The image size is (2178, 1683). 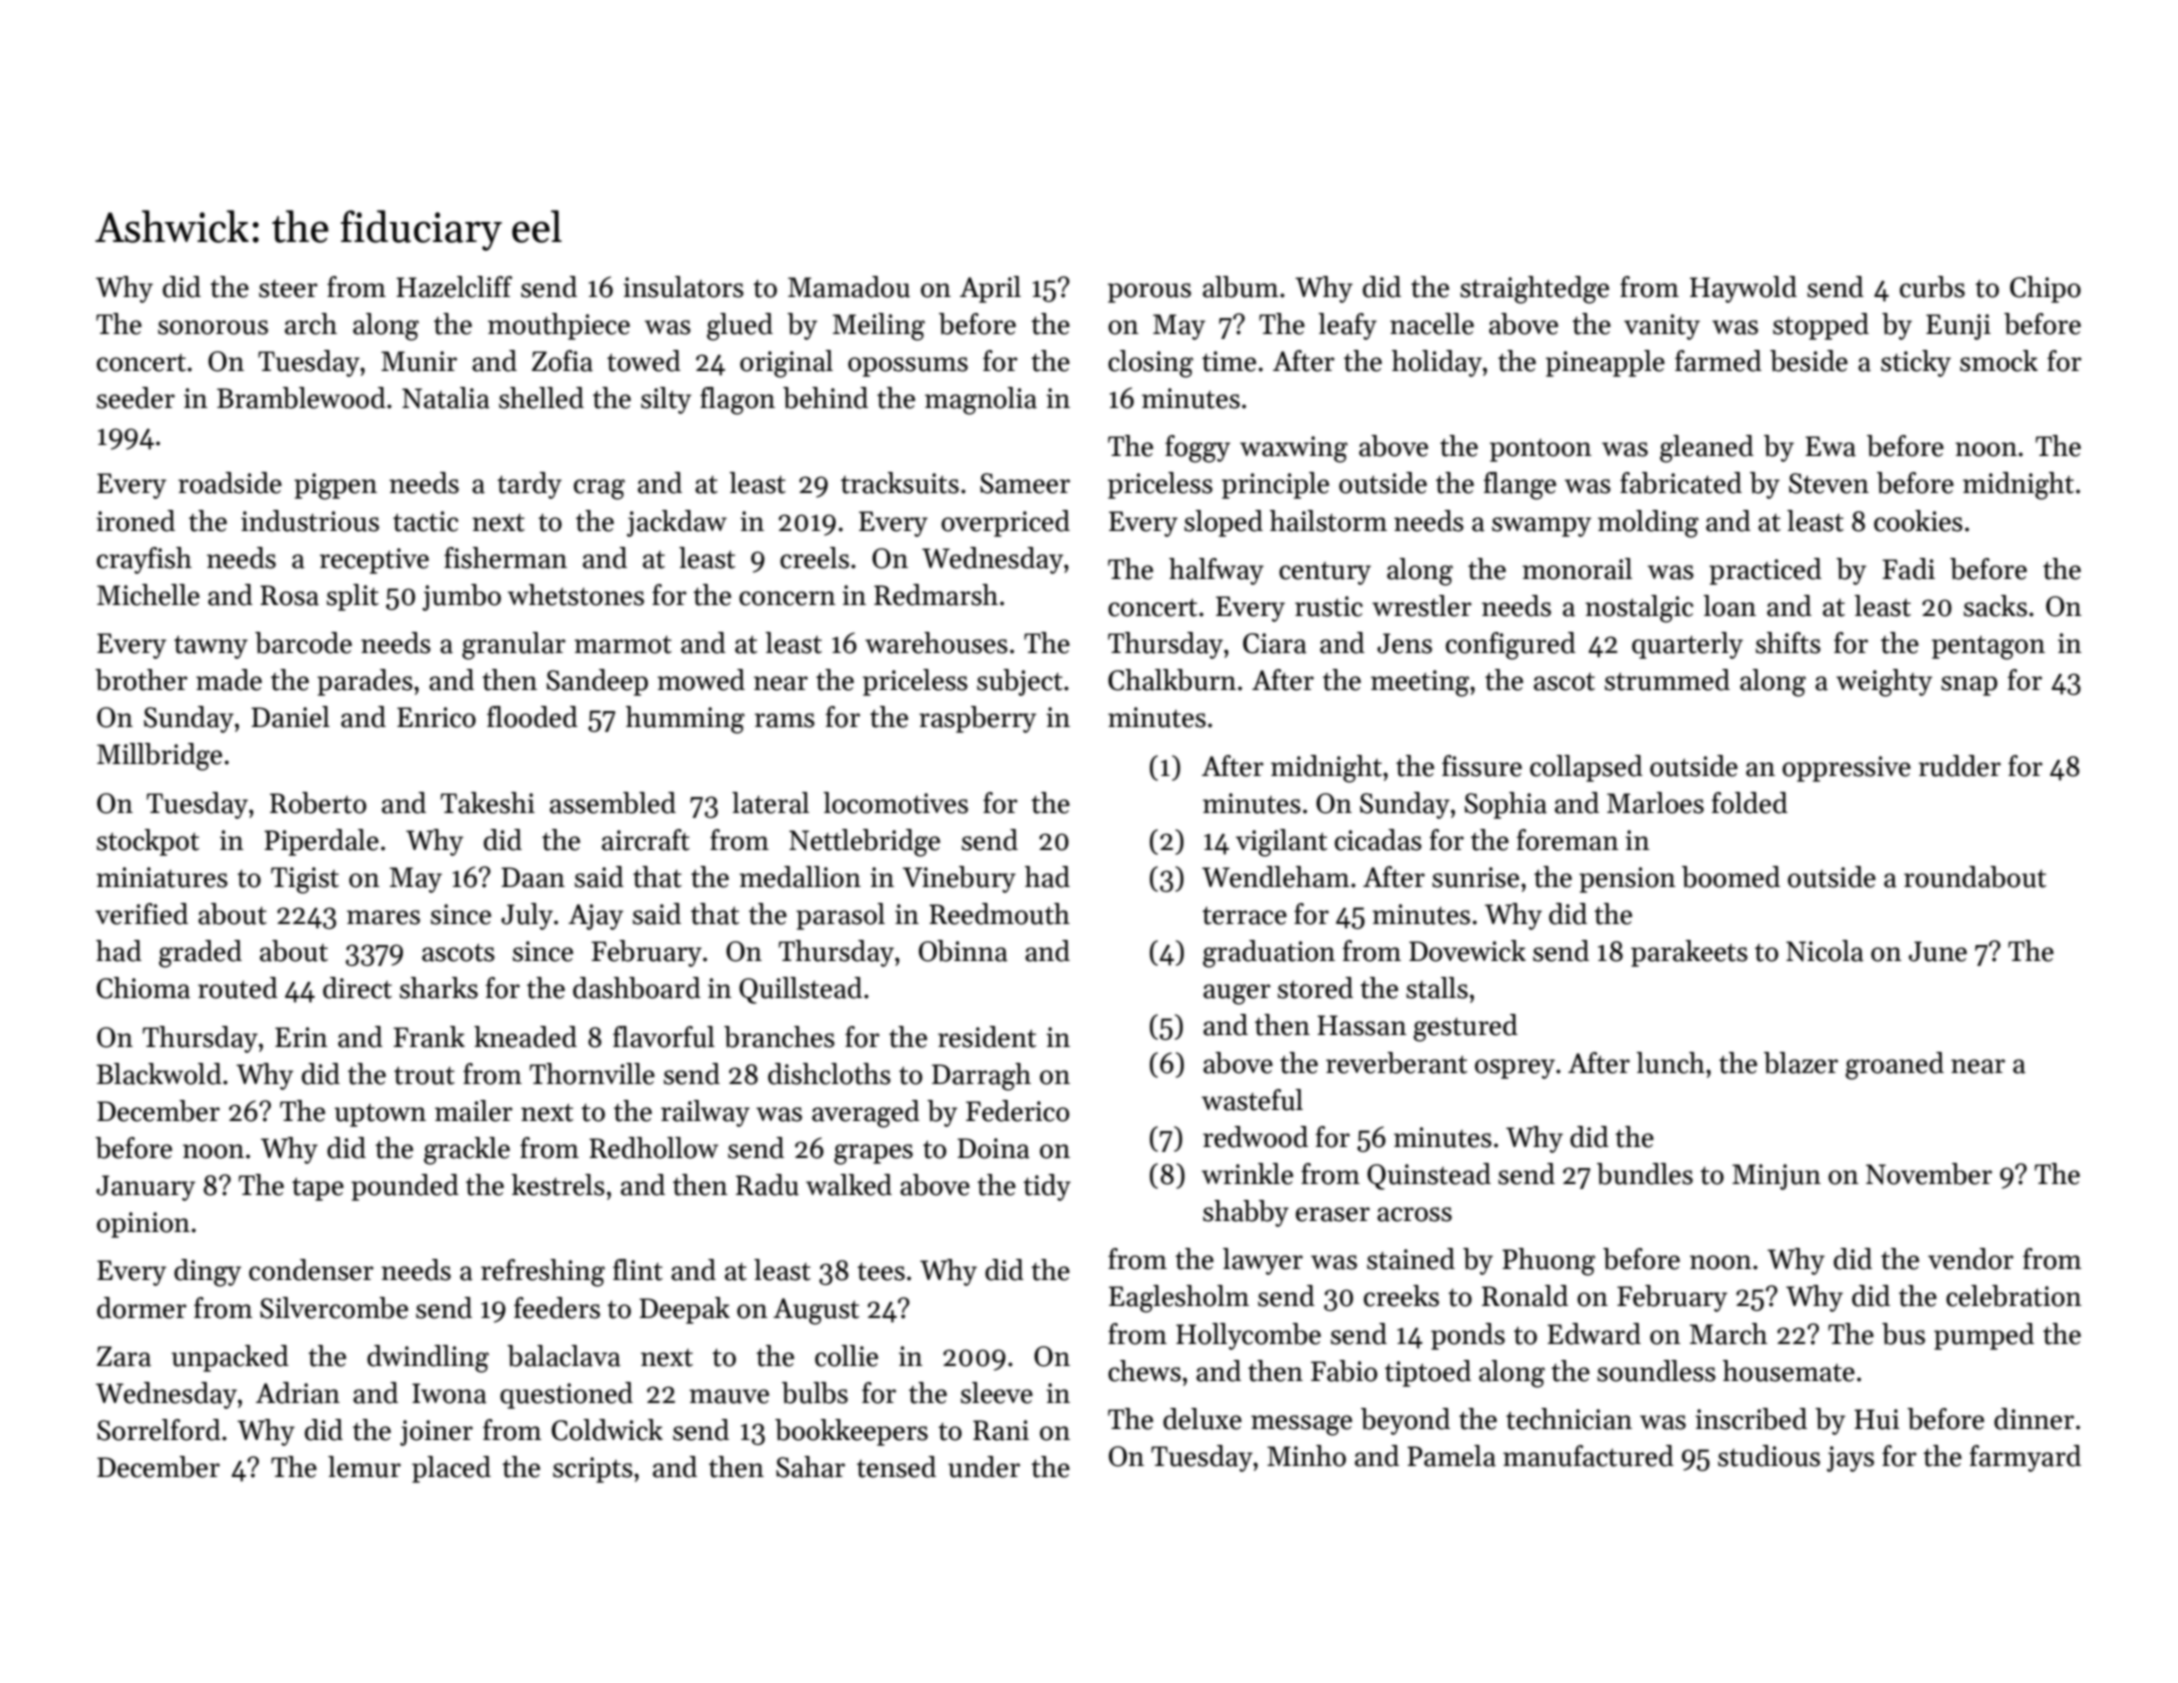 I want to click on steer, so click(x=288, y=288).
